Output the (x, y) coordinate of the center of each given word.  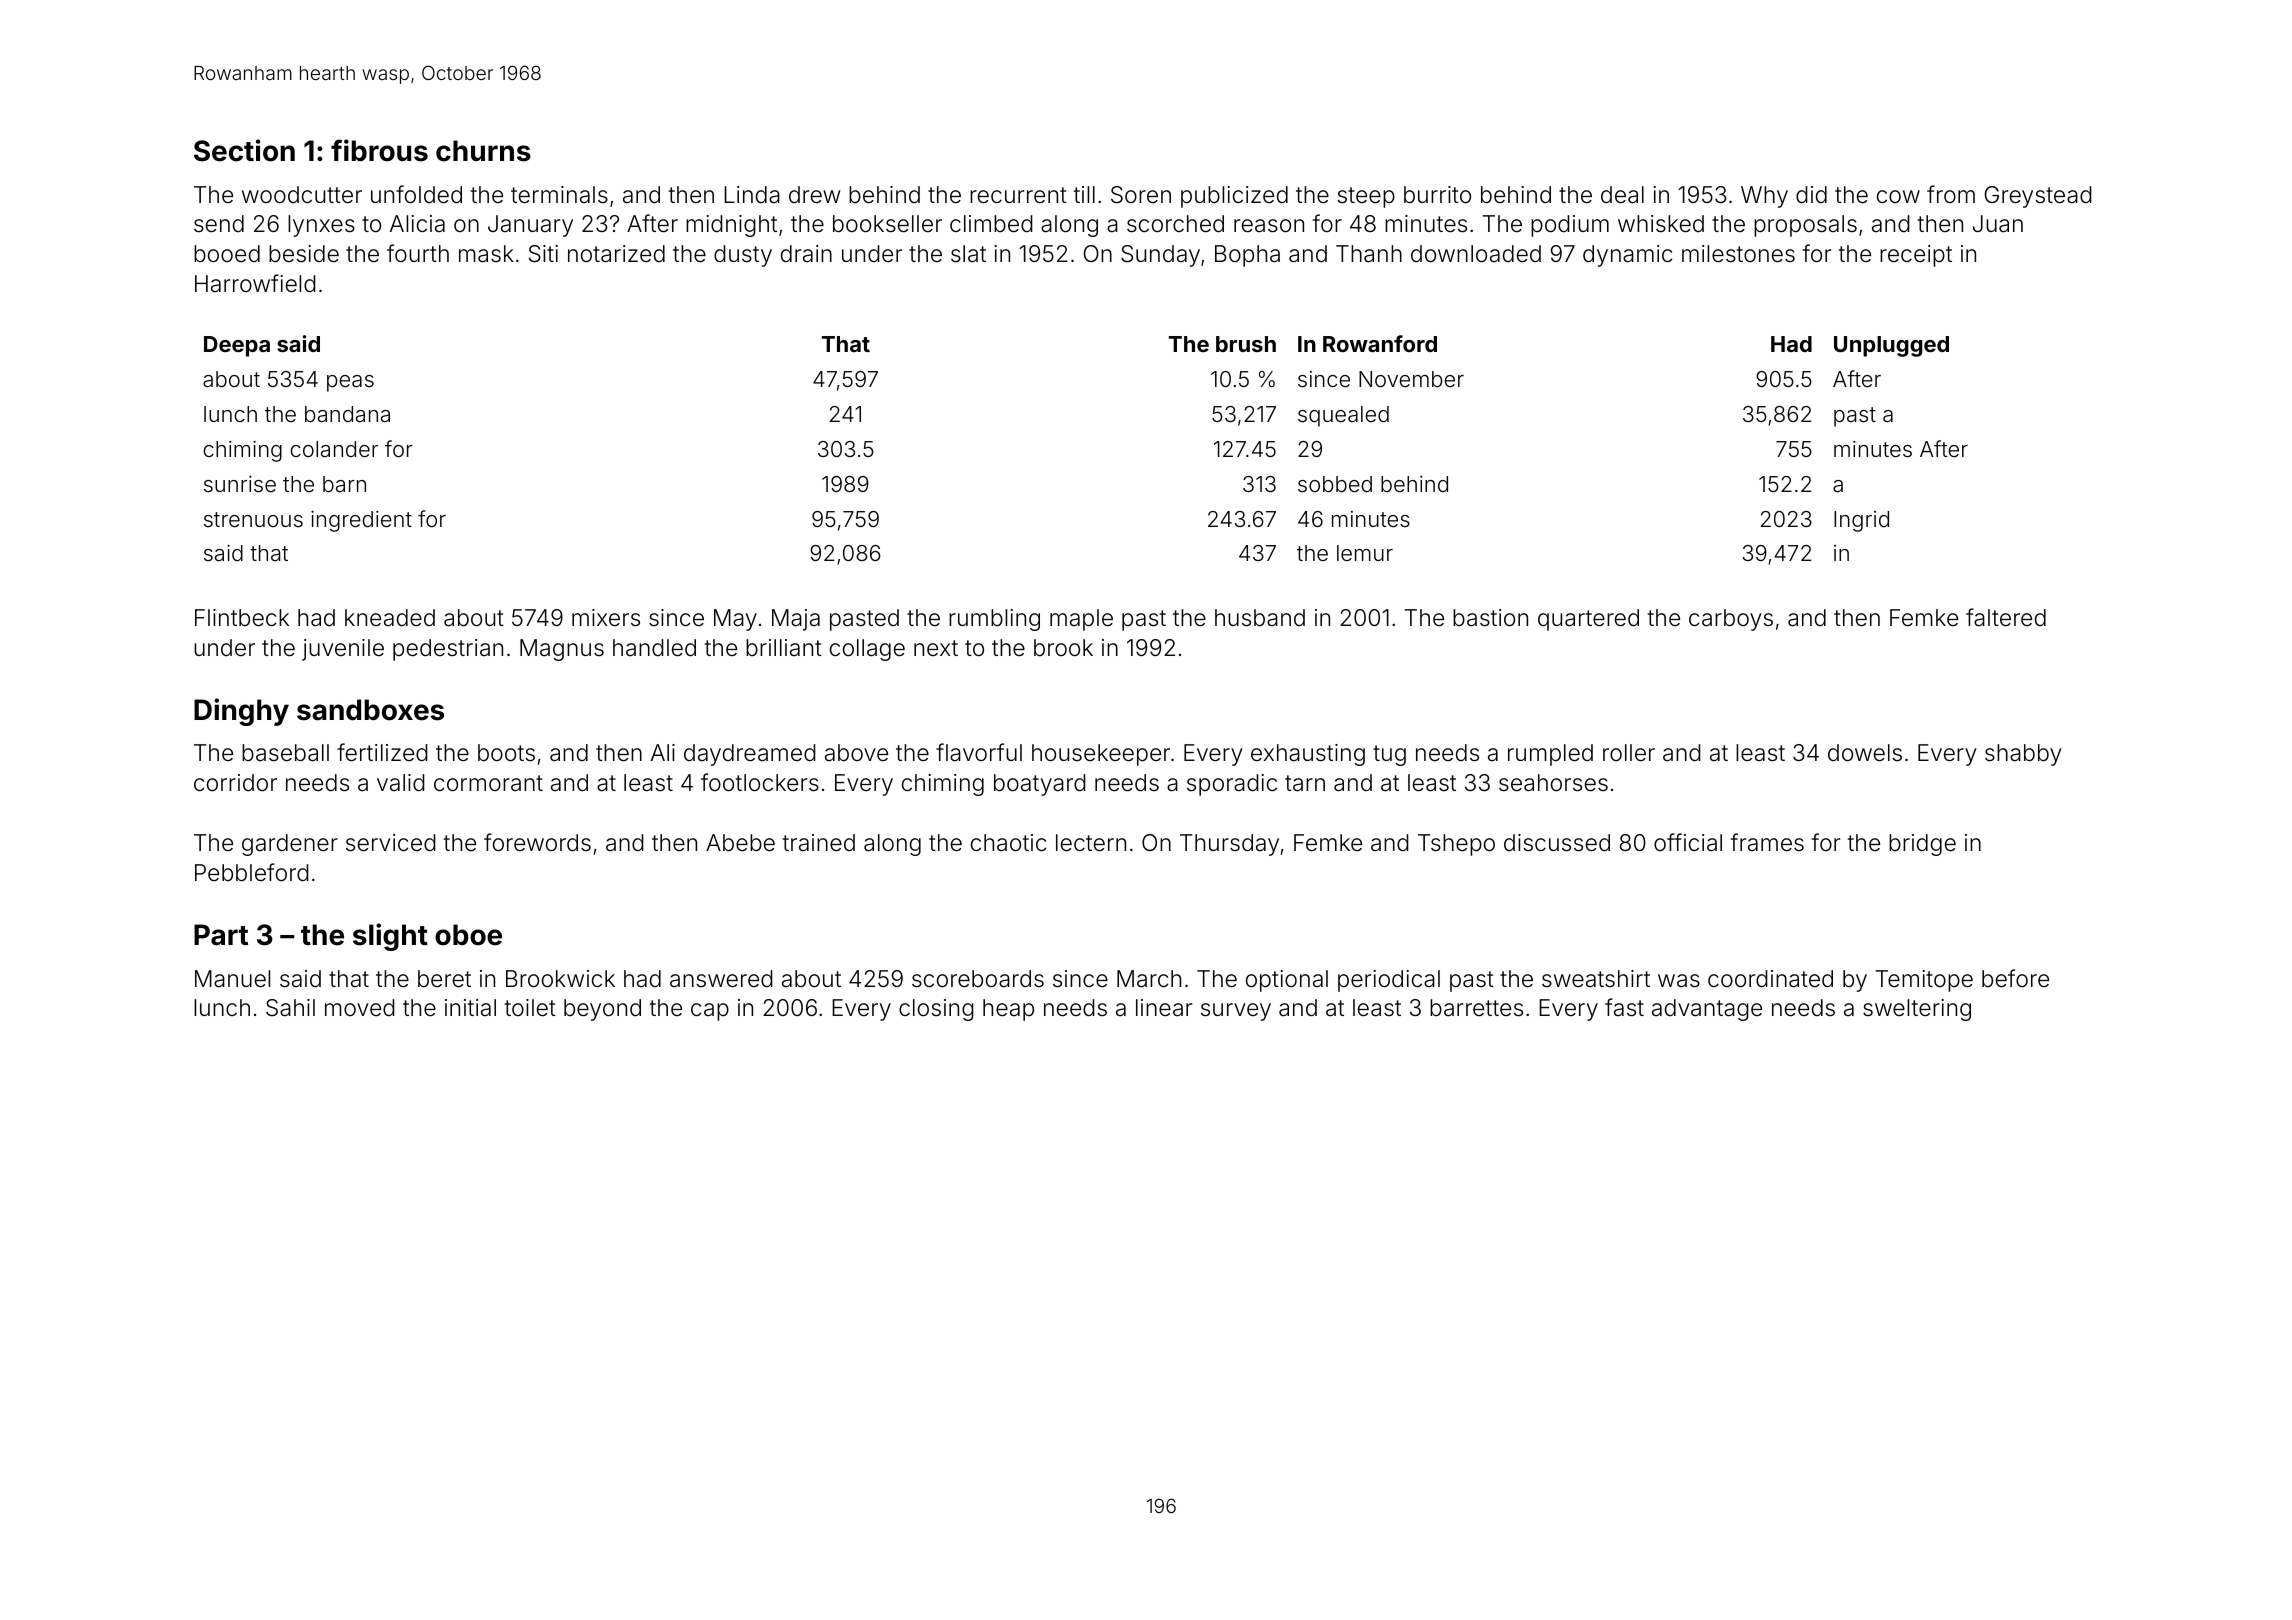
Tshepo (1456, 845)
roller (1629, 752)
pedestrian (448, 650)
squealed (1343, 416)
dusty (743, 256)
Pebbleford (252, 872)
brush (1246, 344)
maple (1081, 620)
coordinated (1770, 979)
